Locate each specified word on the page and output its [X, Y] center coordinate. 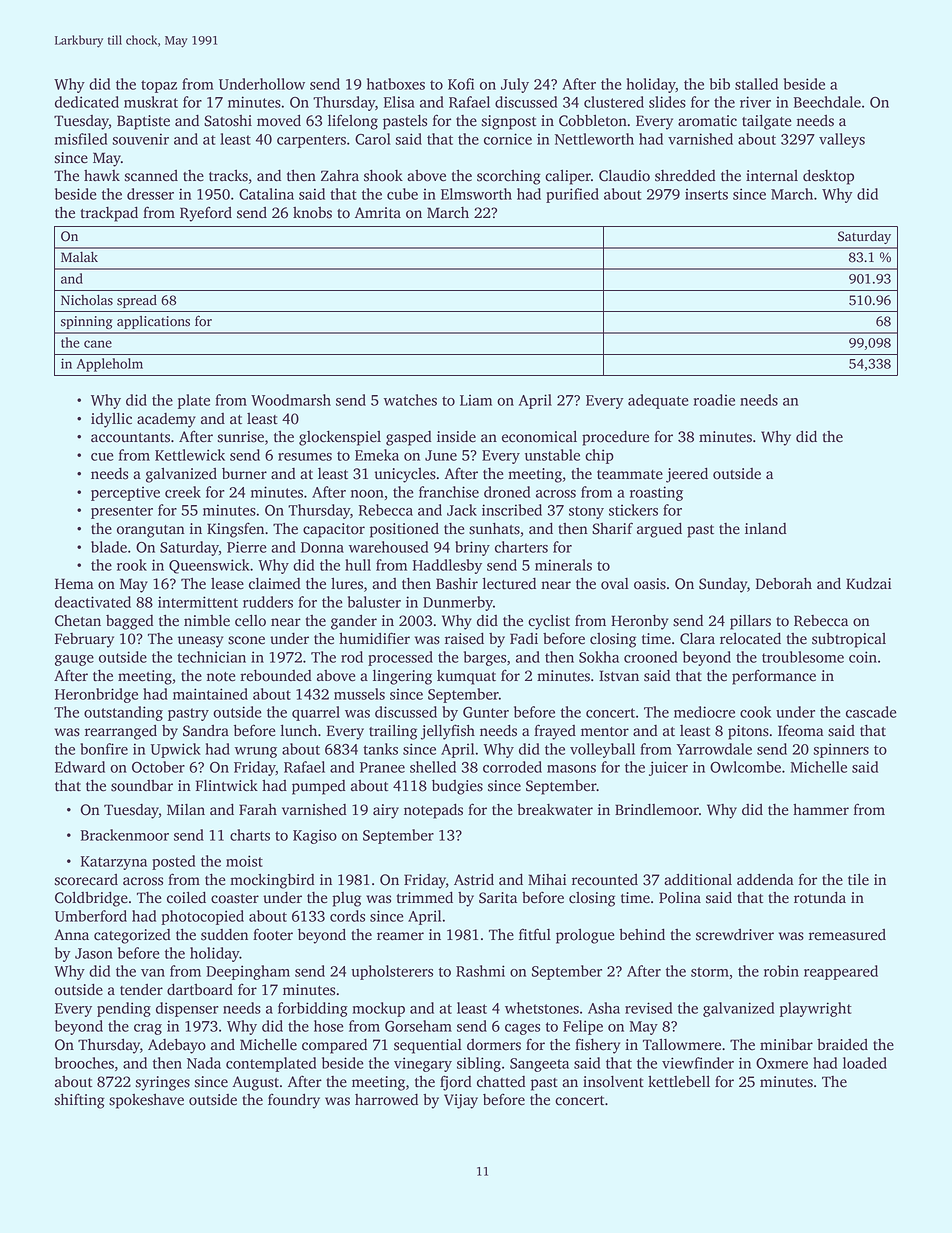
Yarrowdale [714, 749]
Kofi [461, 84]
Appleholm [110, 365]
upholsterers [392, 972]
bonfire [104, 749]
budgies [457, 787]
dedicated [87, 102]
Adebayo [177, 1046]
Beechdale [827, 102]
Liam [476, 400]
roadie [714, 400]
